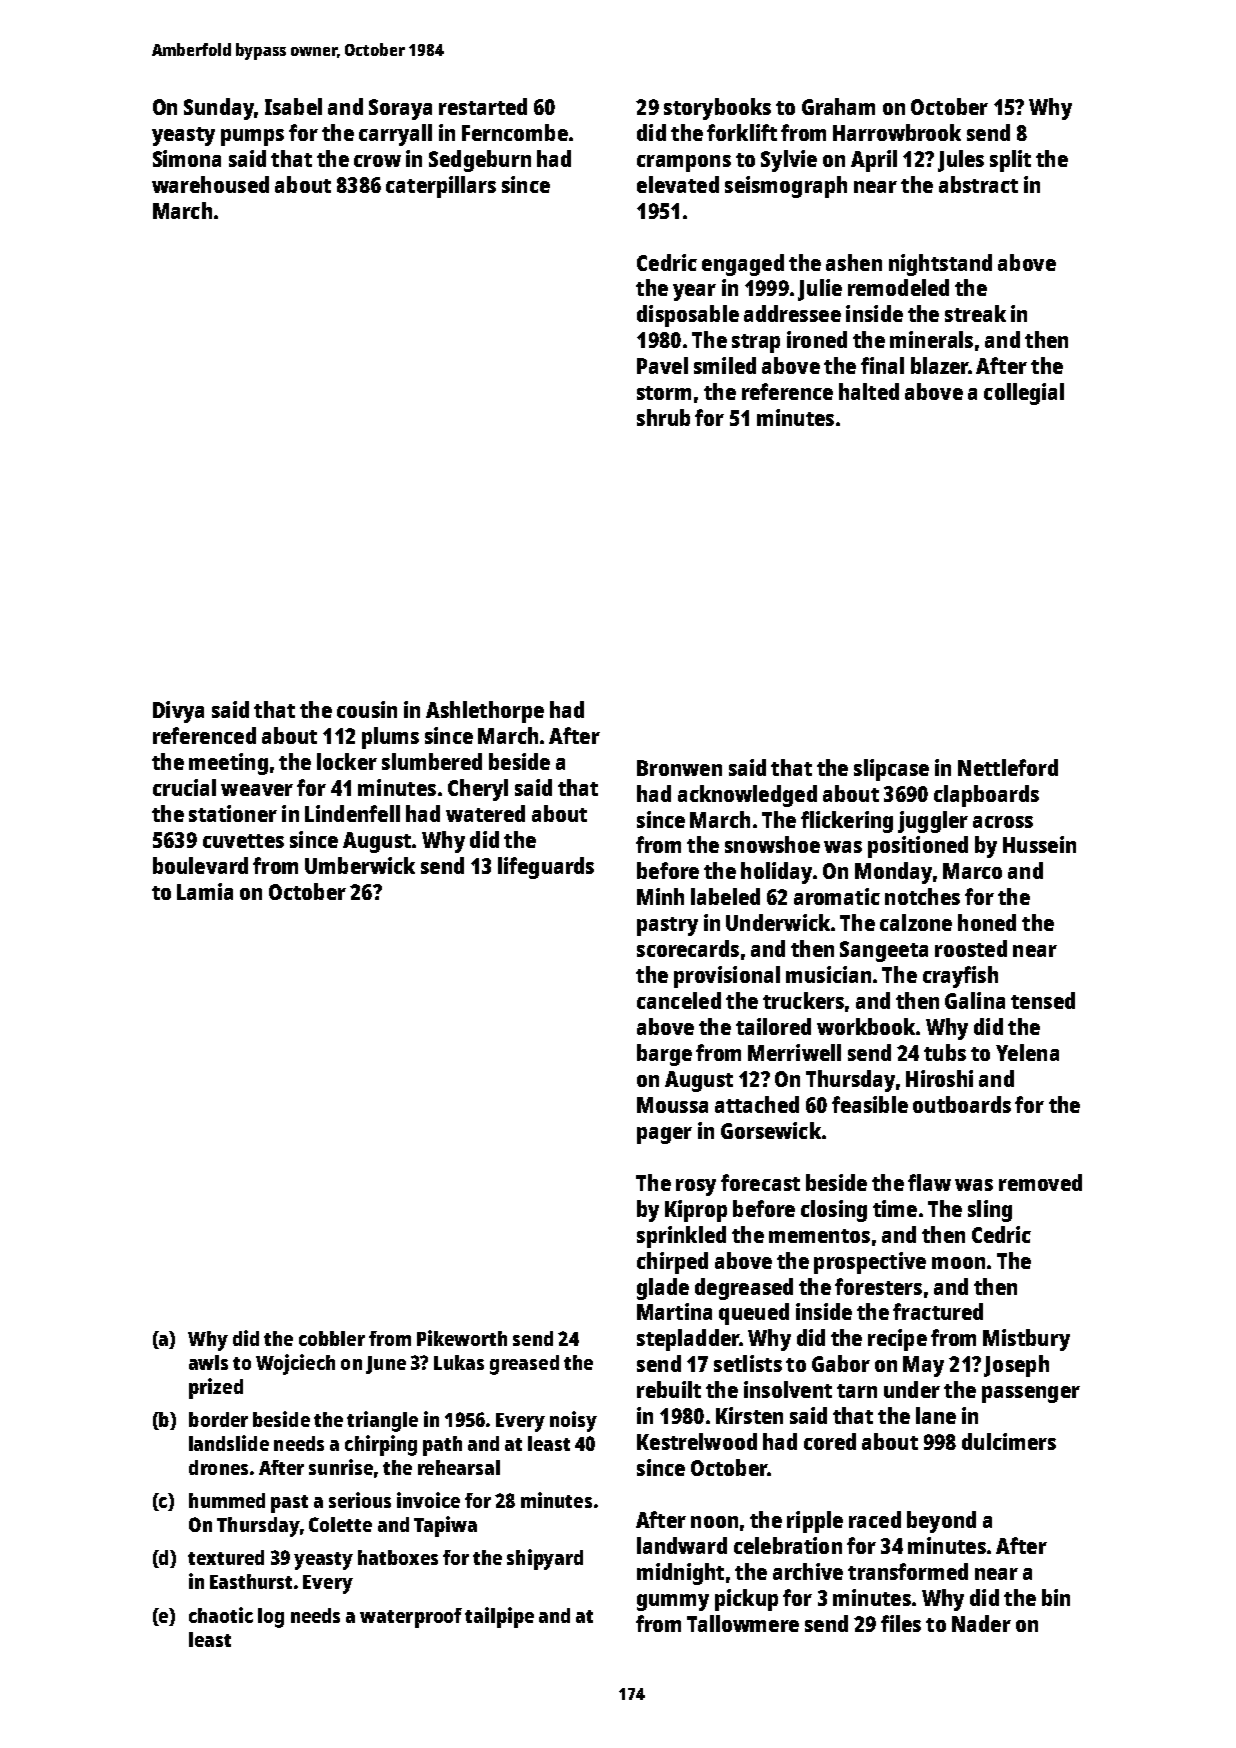  What do you see at coordinates (400, 109) in the page?
I see `Soraya` at bounding box center [400, 109].
